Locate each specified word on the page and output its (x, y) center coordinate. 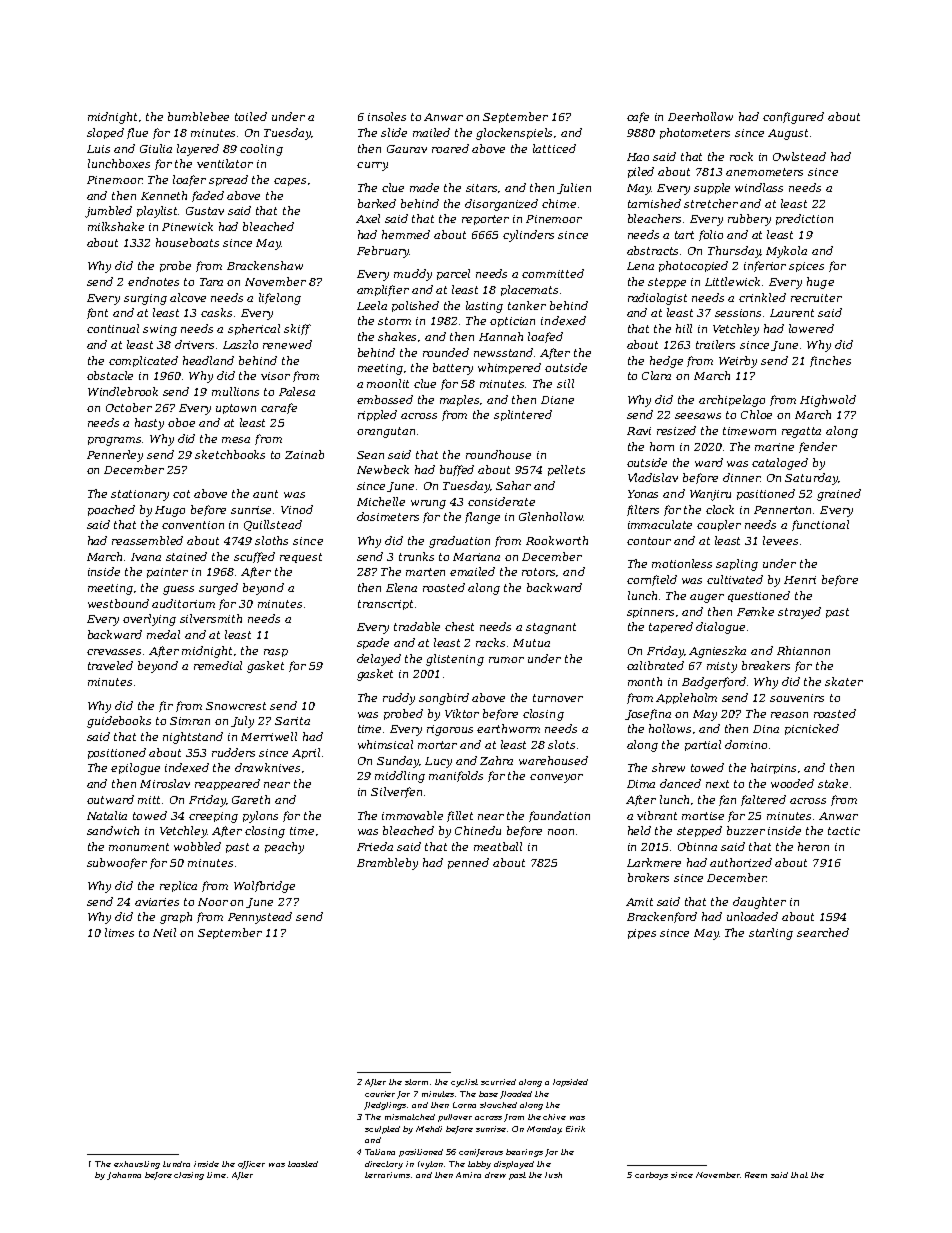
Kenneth (164, 195)
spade (373, 643)
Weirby (738, 362)
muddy (413, 275)
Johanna (124, 1176)
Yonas (643, 494)
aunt (265, 494)
